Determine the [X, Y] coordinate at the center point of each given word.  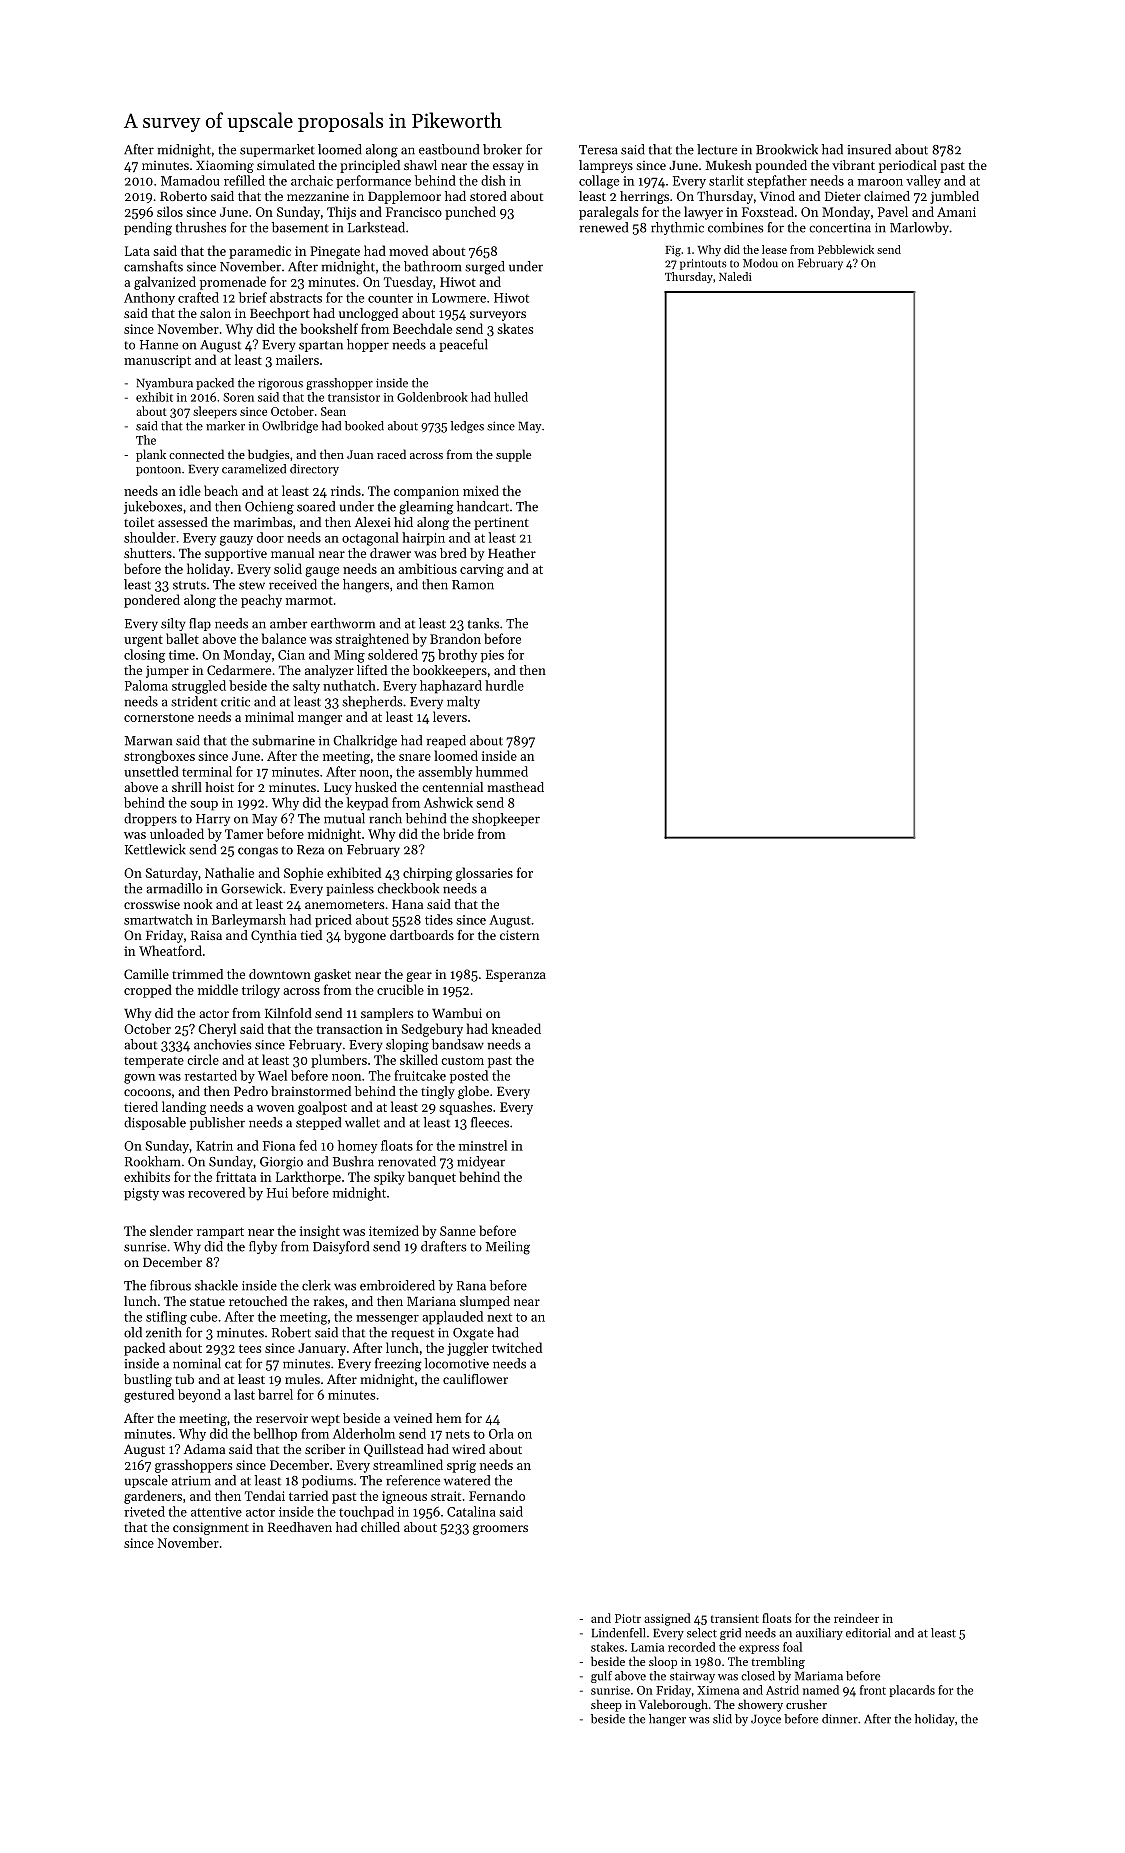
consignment [211, 1528]
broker [502, 149]
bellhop [275, 1434]
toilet [139, 522]
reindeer [856, 1618]
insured [869, 149]
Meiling [508, 1248]
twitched [517, 1347]
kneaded [516, 1028]
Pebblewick [846, 249]
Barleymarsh [249, 921]
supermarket [277, 150]
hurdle [504, 685]
